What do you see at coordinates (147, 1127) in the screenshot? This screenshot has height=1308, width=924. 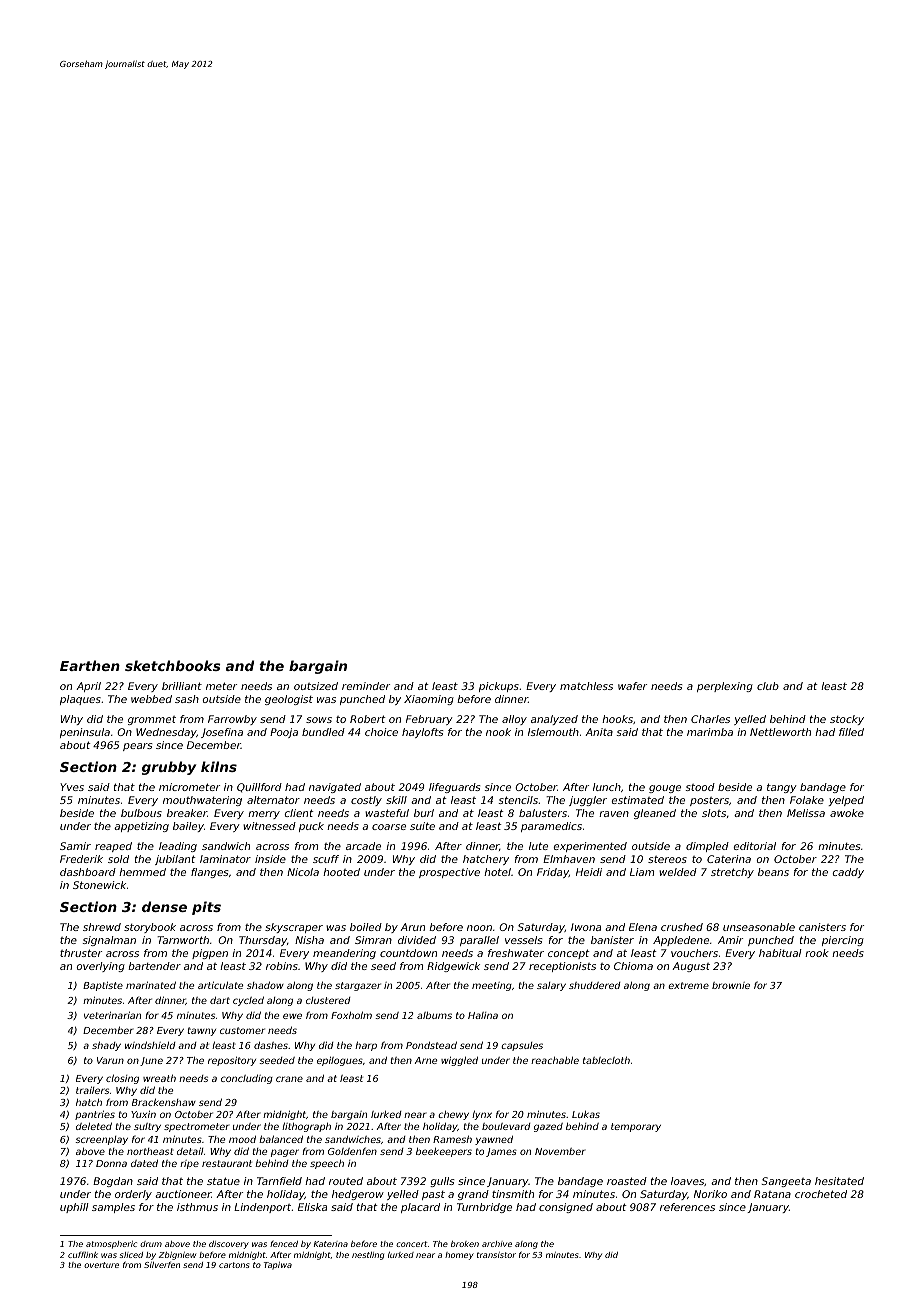 I see `sultry` at bounding box center [147, 1127].
